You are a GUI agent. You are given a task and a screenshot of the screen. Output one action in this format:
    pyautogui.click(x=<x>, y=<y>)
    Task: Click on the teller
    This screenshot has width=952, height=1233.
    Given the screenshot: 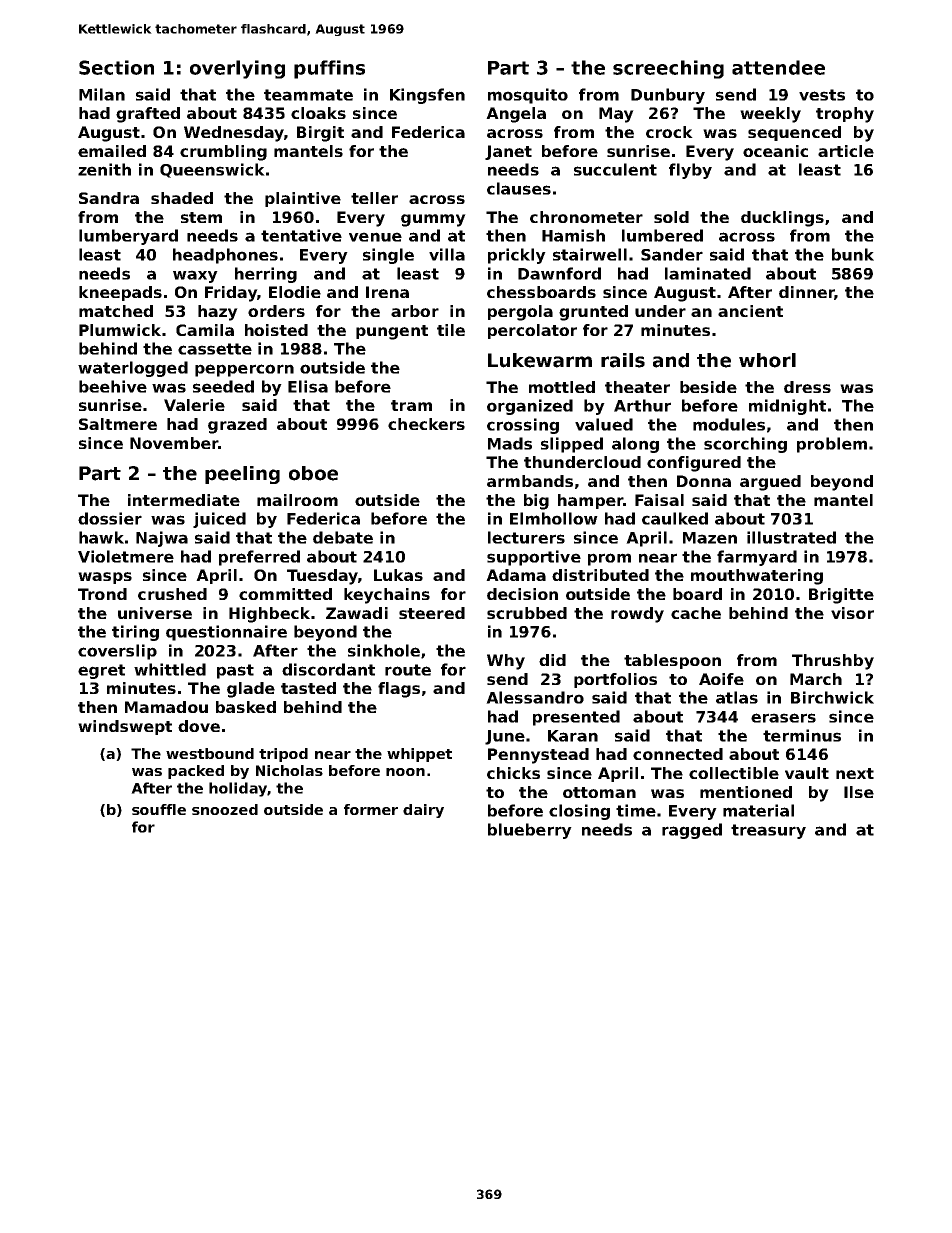 What is the action you would take?
    pyautogui.click(x=374, y=198)
